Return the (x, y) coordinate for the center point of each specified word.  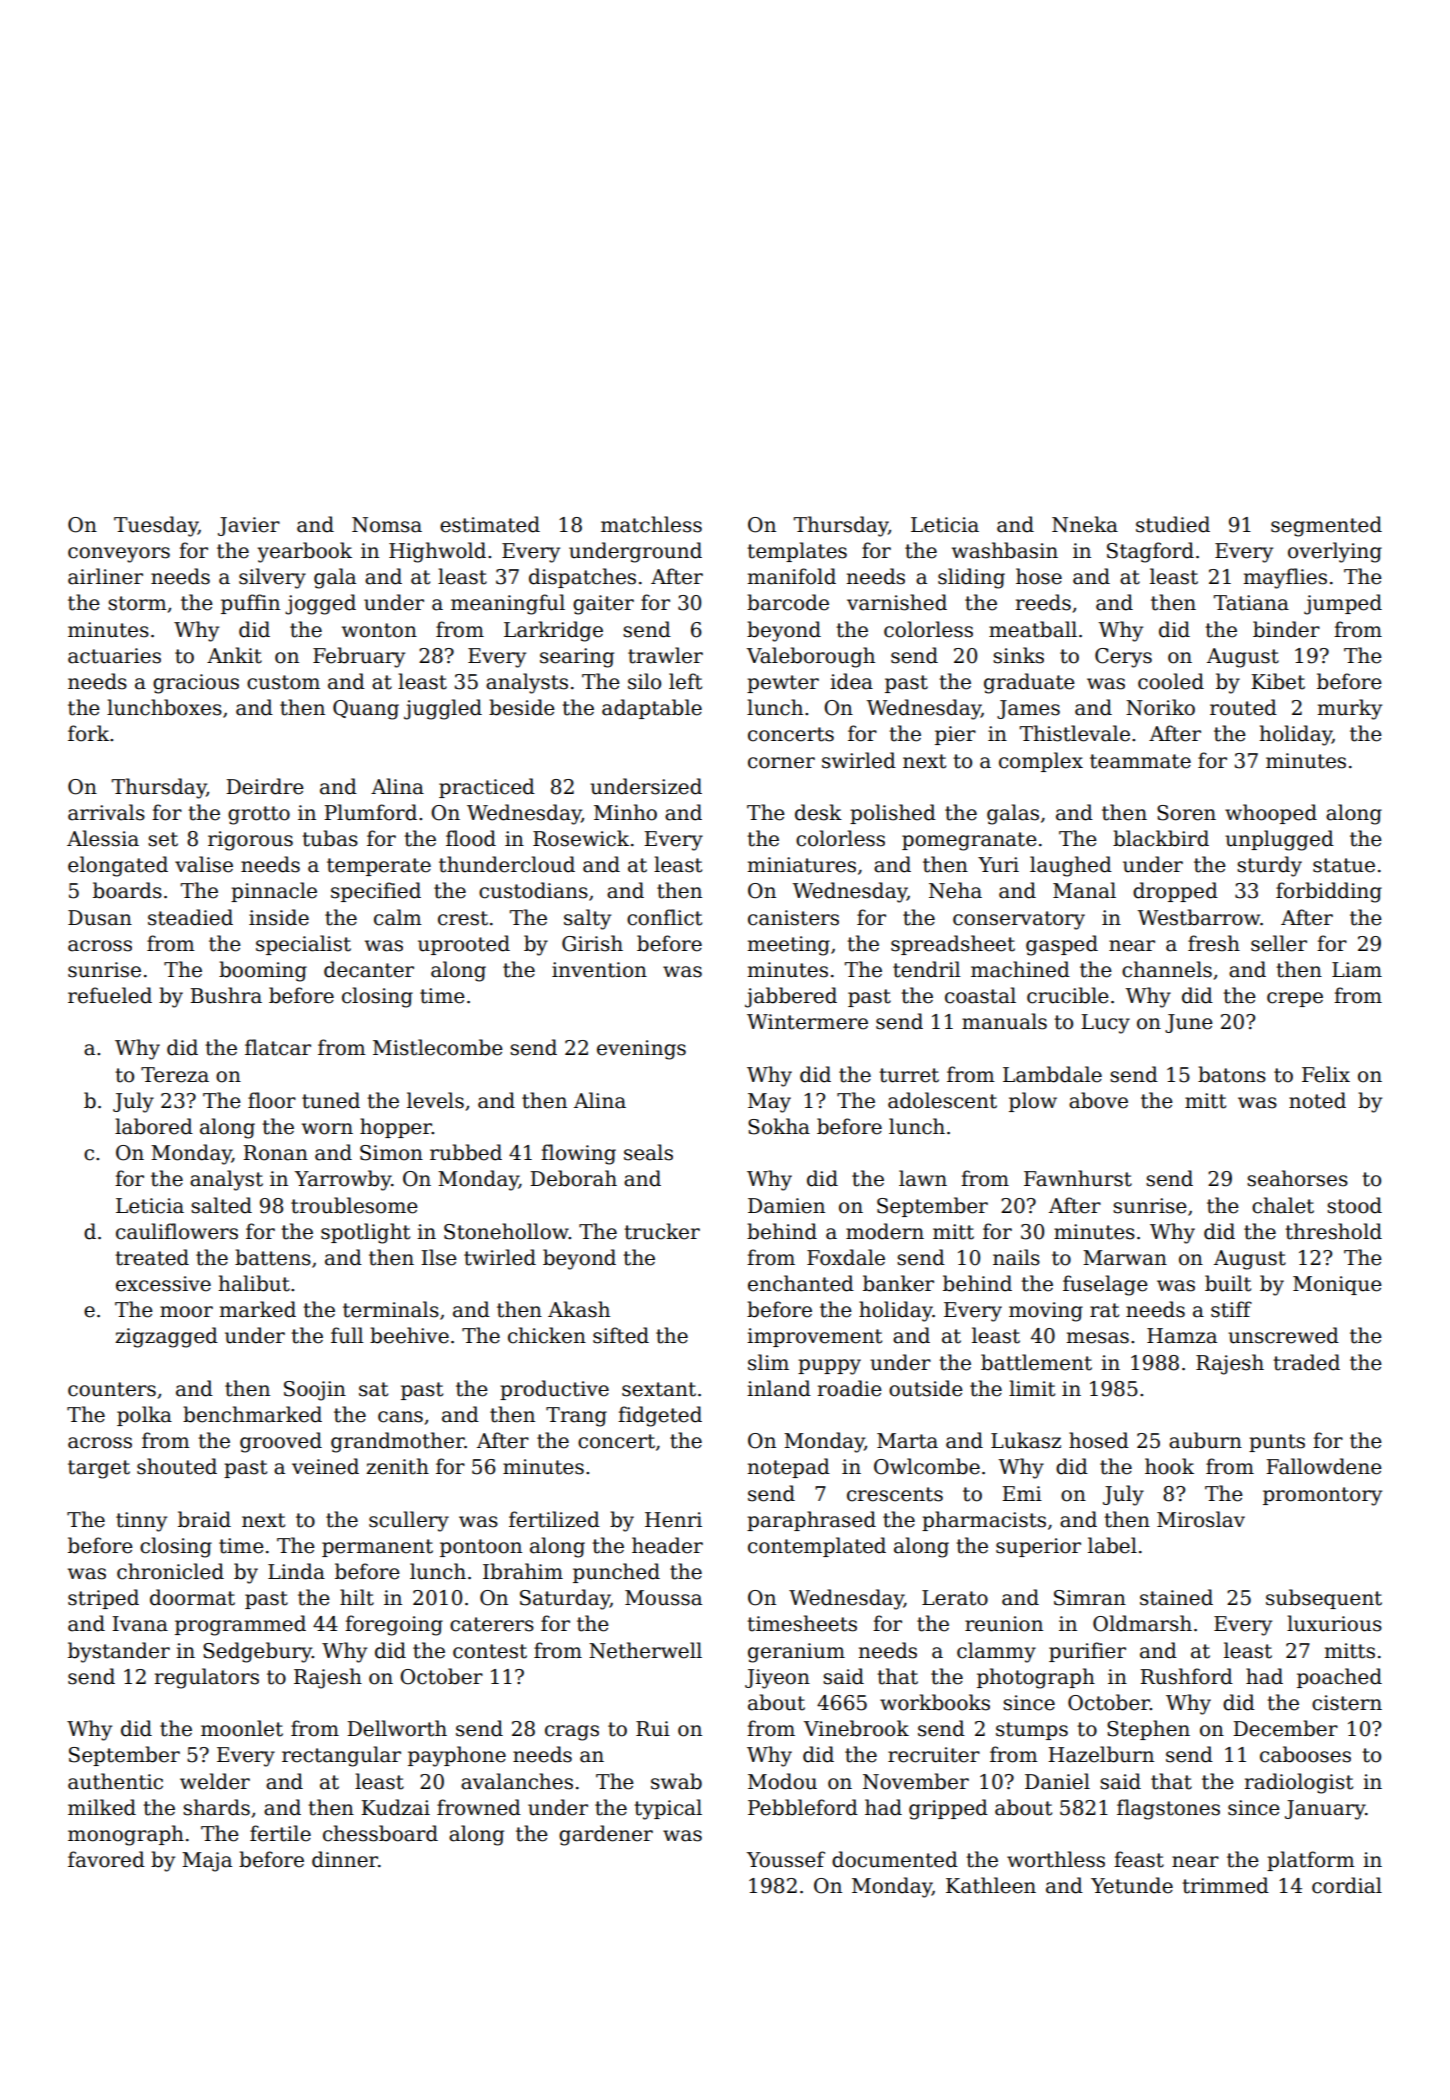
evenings (641, 1050)
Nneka (1085, 524)
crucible (1068, 995)
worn (327, 1129)
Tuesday (156, 526)
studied (1173, 524)
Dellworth (397, 1728)
